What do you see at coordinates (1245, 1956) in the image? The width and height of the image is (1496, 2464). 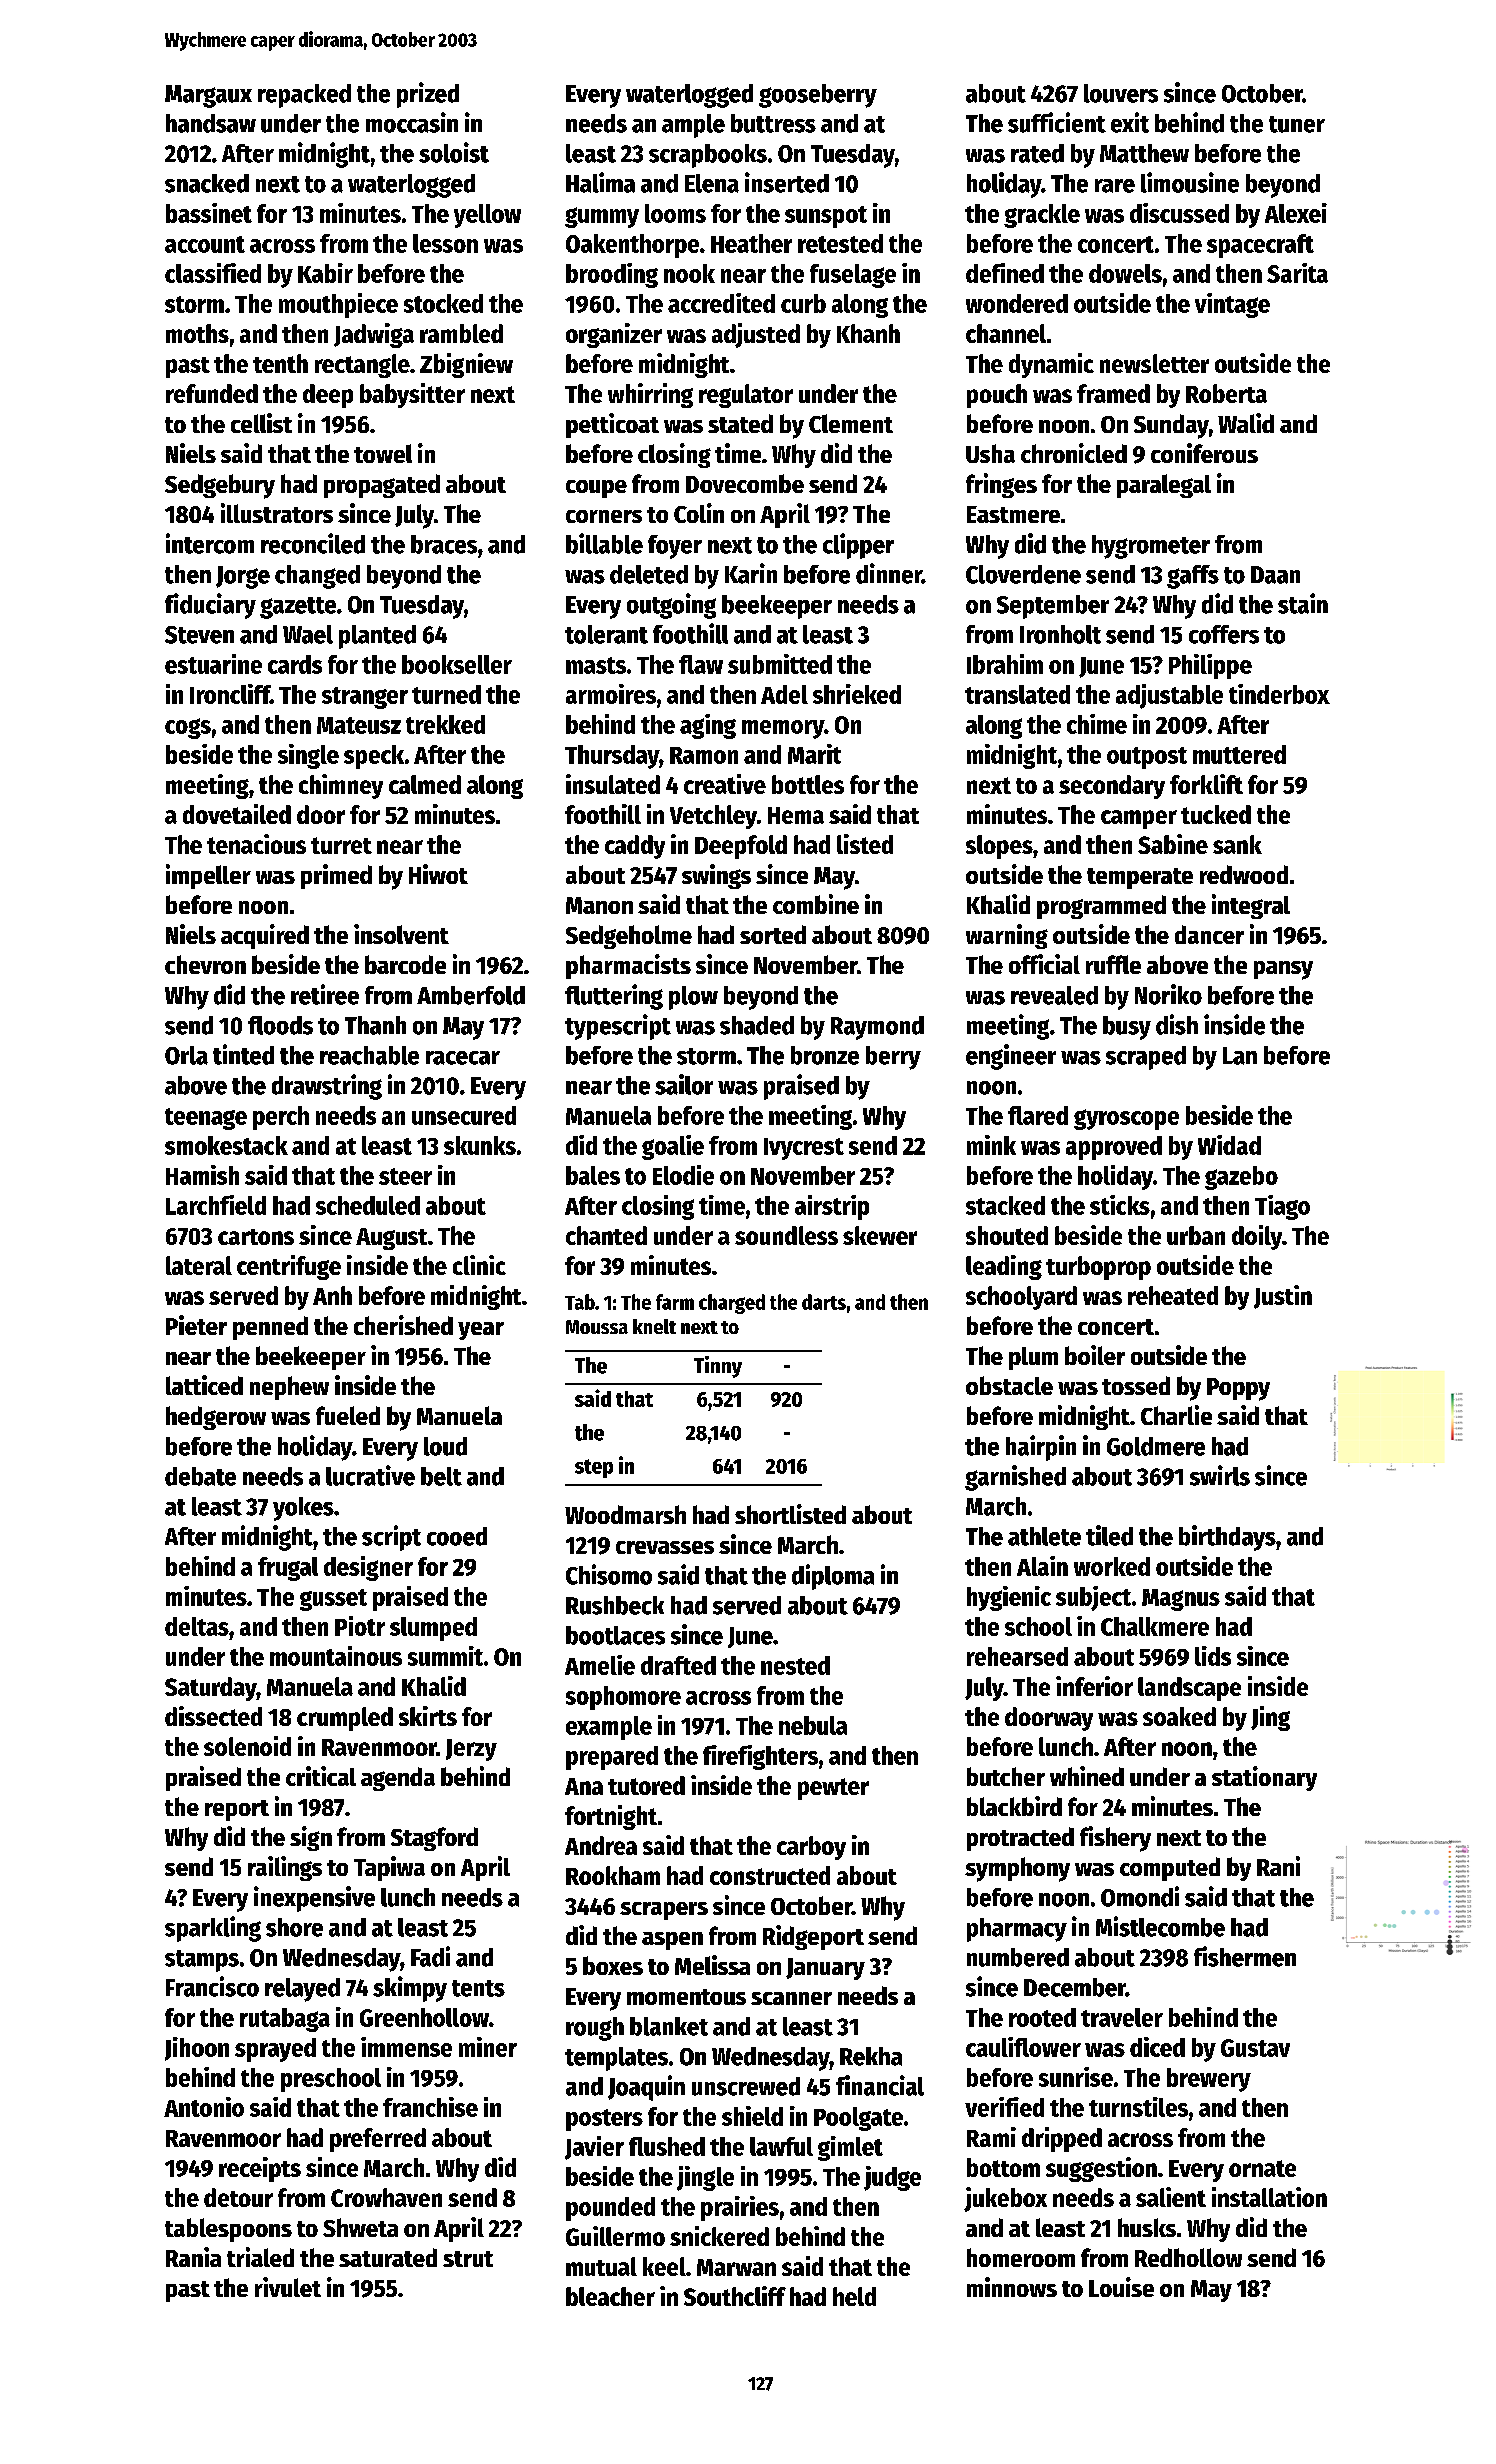 I see `fishermen` at bounding box center [1245, 1956].
